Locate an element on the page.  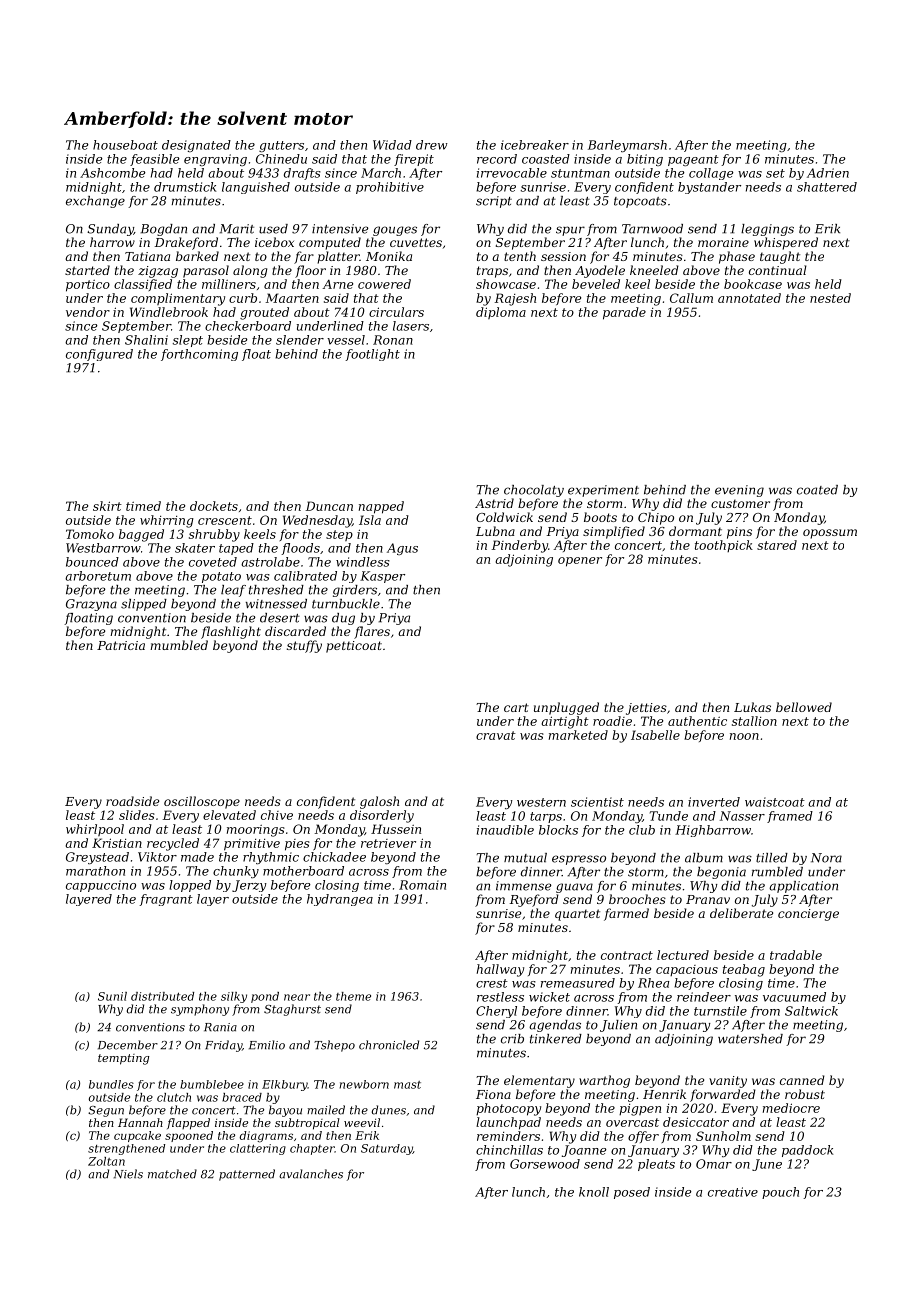
Rajesh is located at coordinates (515, 299).
